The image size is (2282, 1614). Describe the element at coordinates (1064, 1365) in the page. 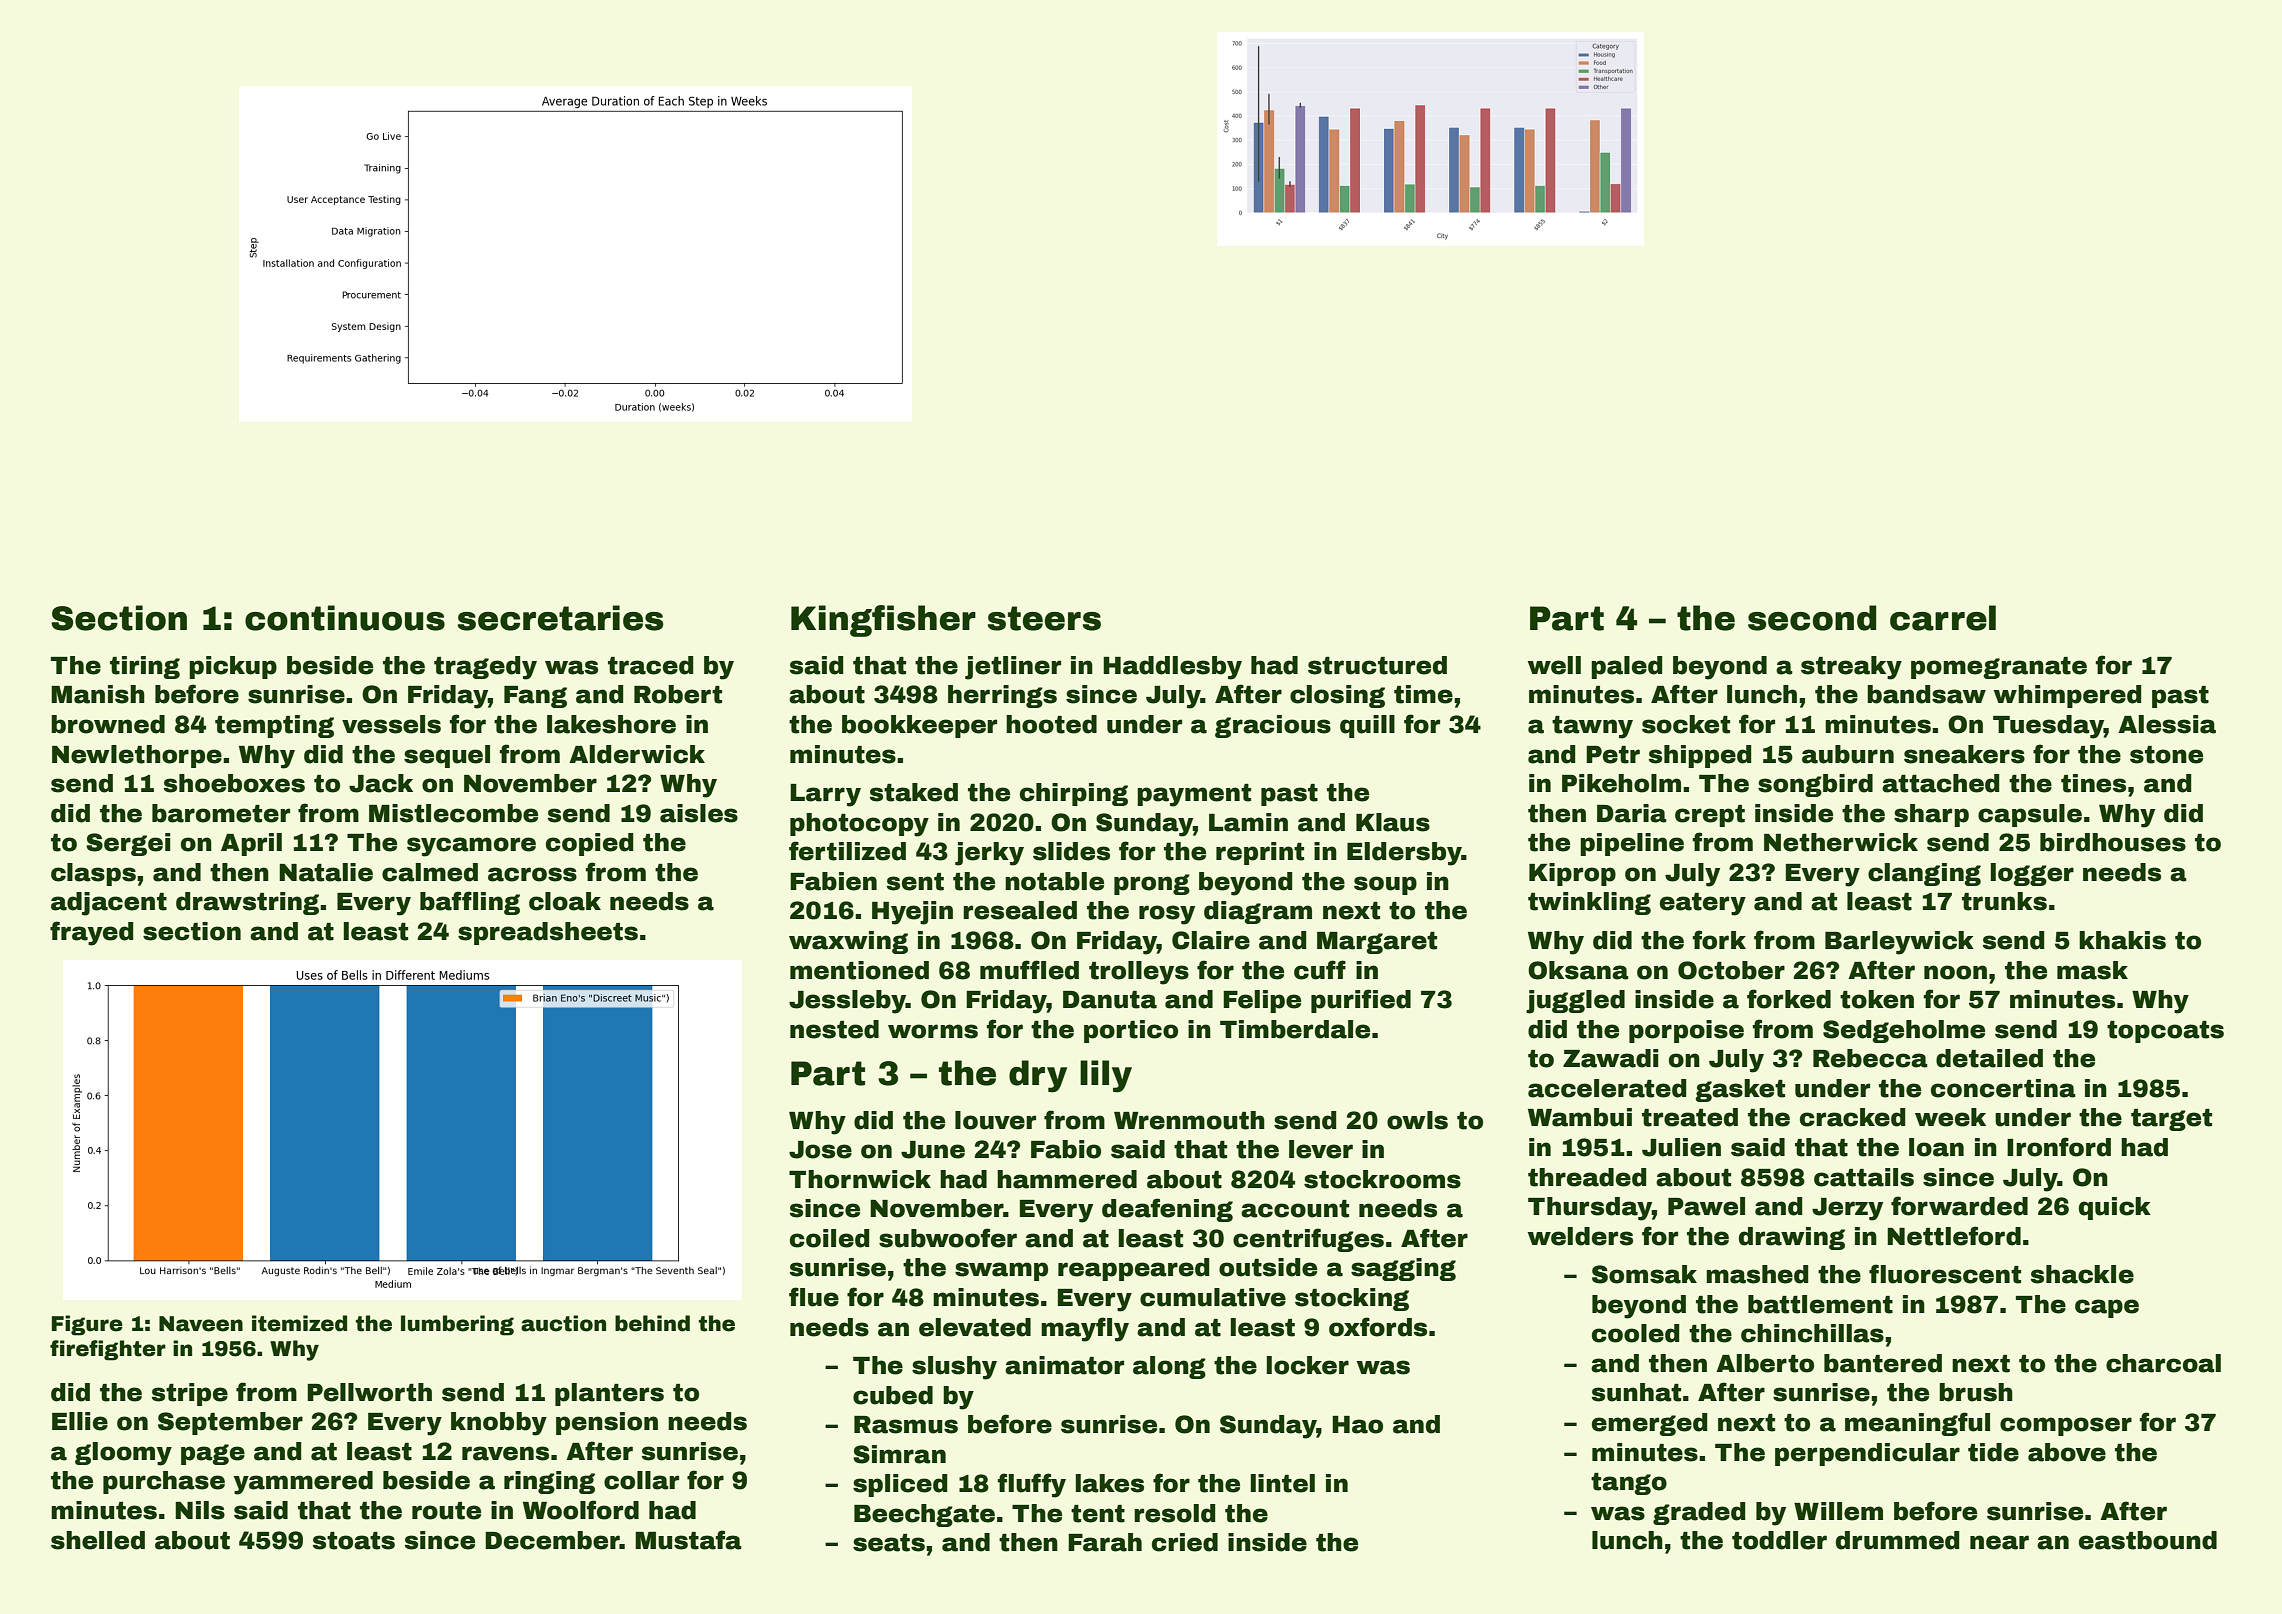

I see `animator` at that location.
